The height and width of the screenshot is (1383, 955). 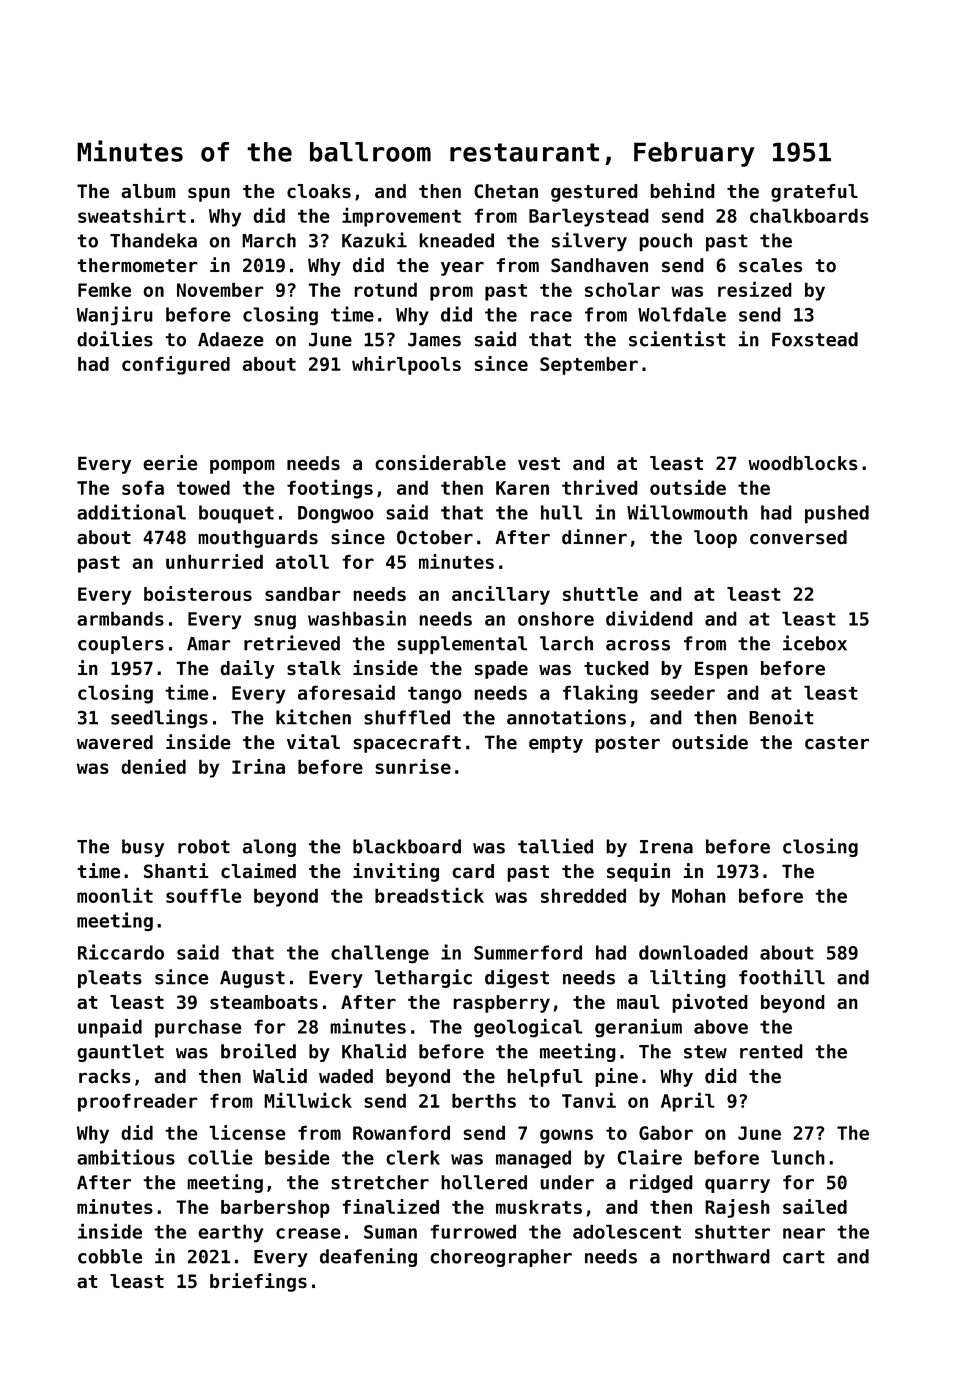 What do you see at coordinates (522, 488) in the screenshot?
I see `Karen` at bounding box center [522, 488].
